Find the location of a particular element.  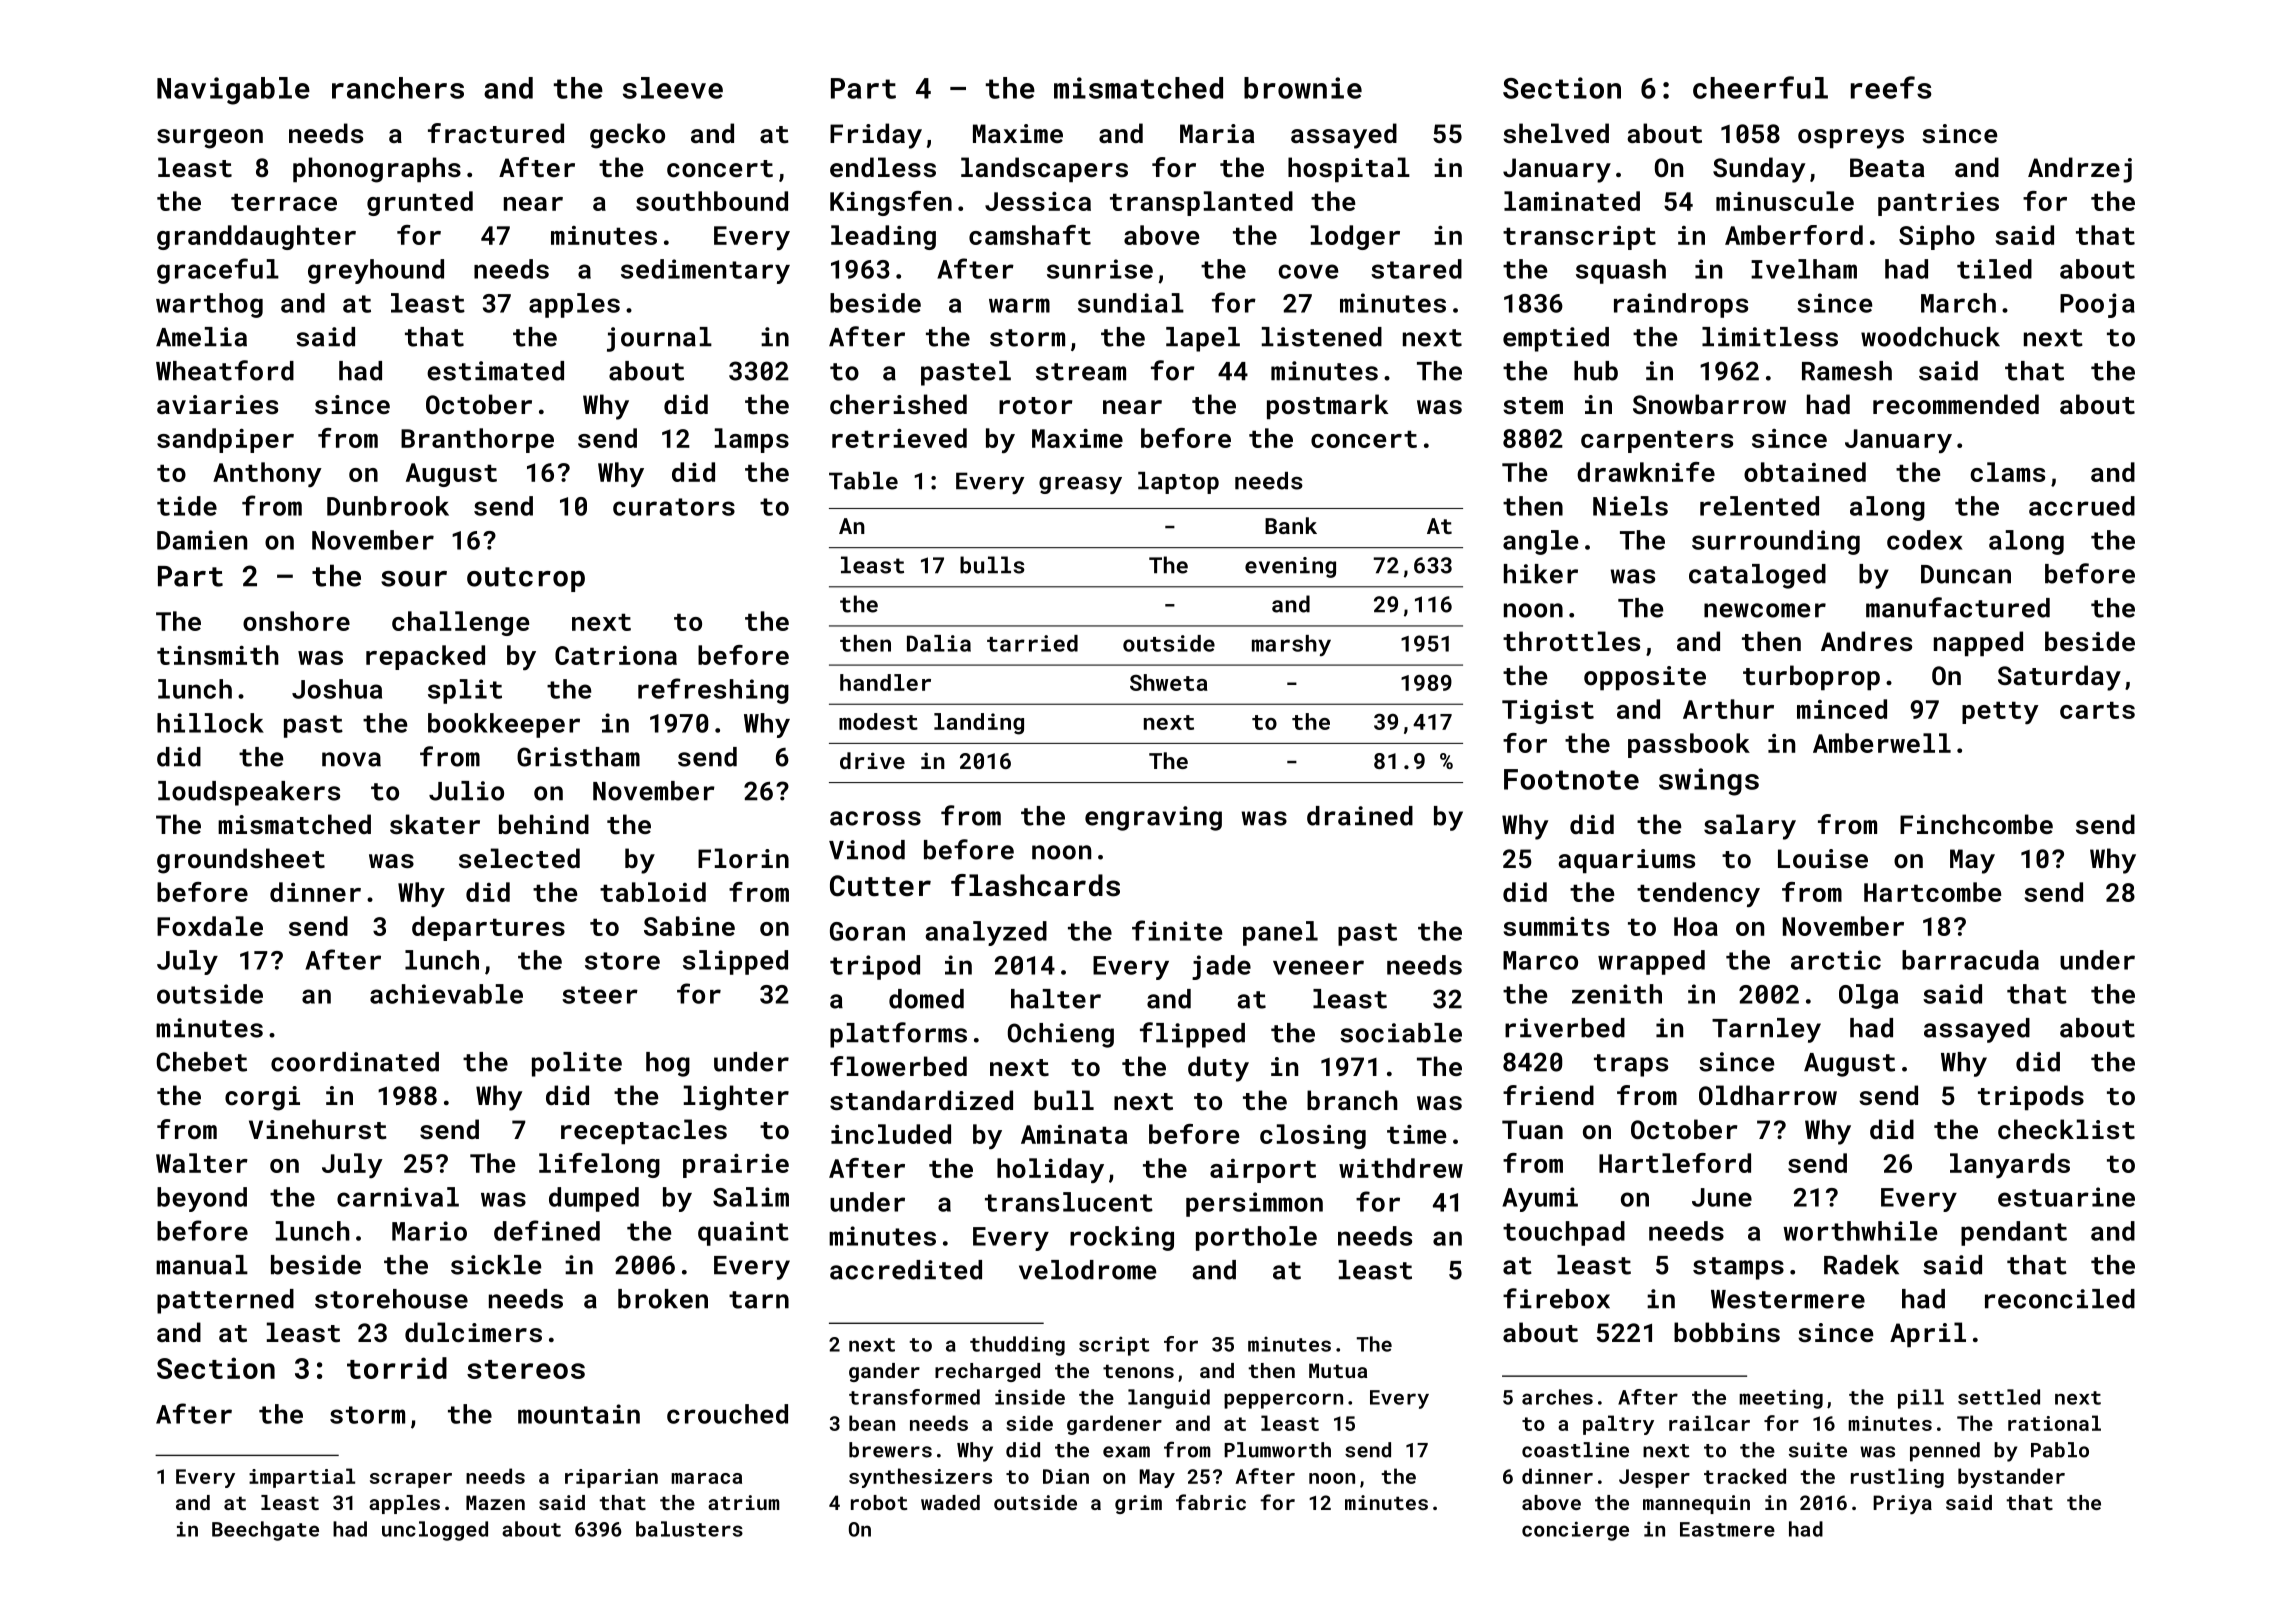

brownie is located at coordinates (1303, 88).
